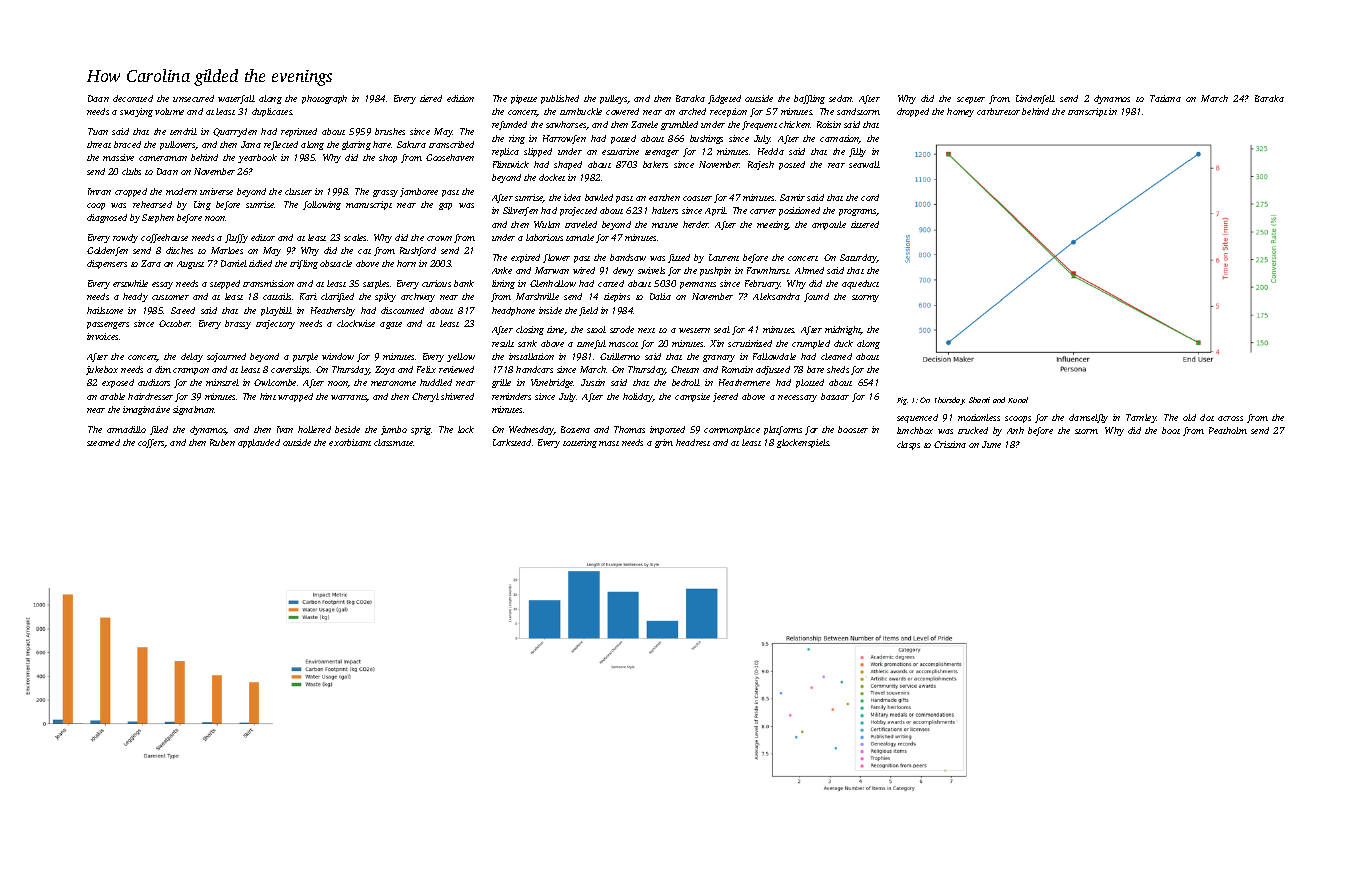 The image size is (1372, 887). What do you see at coordinates (275, 324) in the page?
I see `trajectory` at bounding box center [275, 324].
